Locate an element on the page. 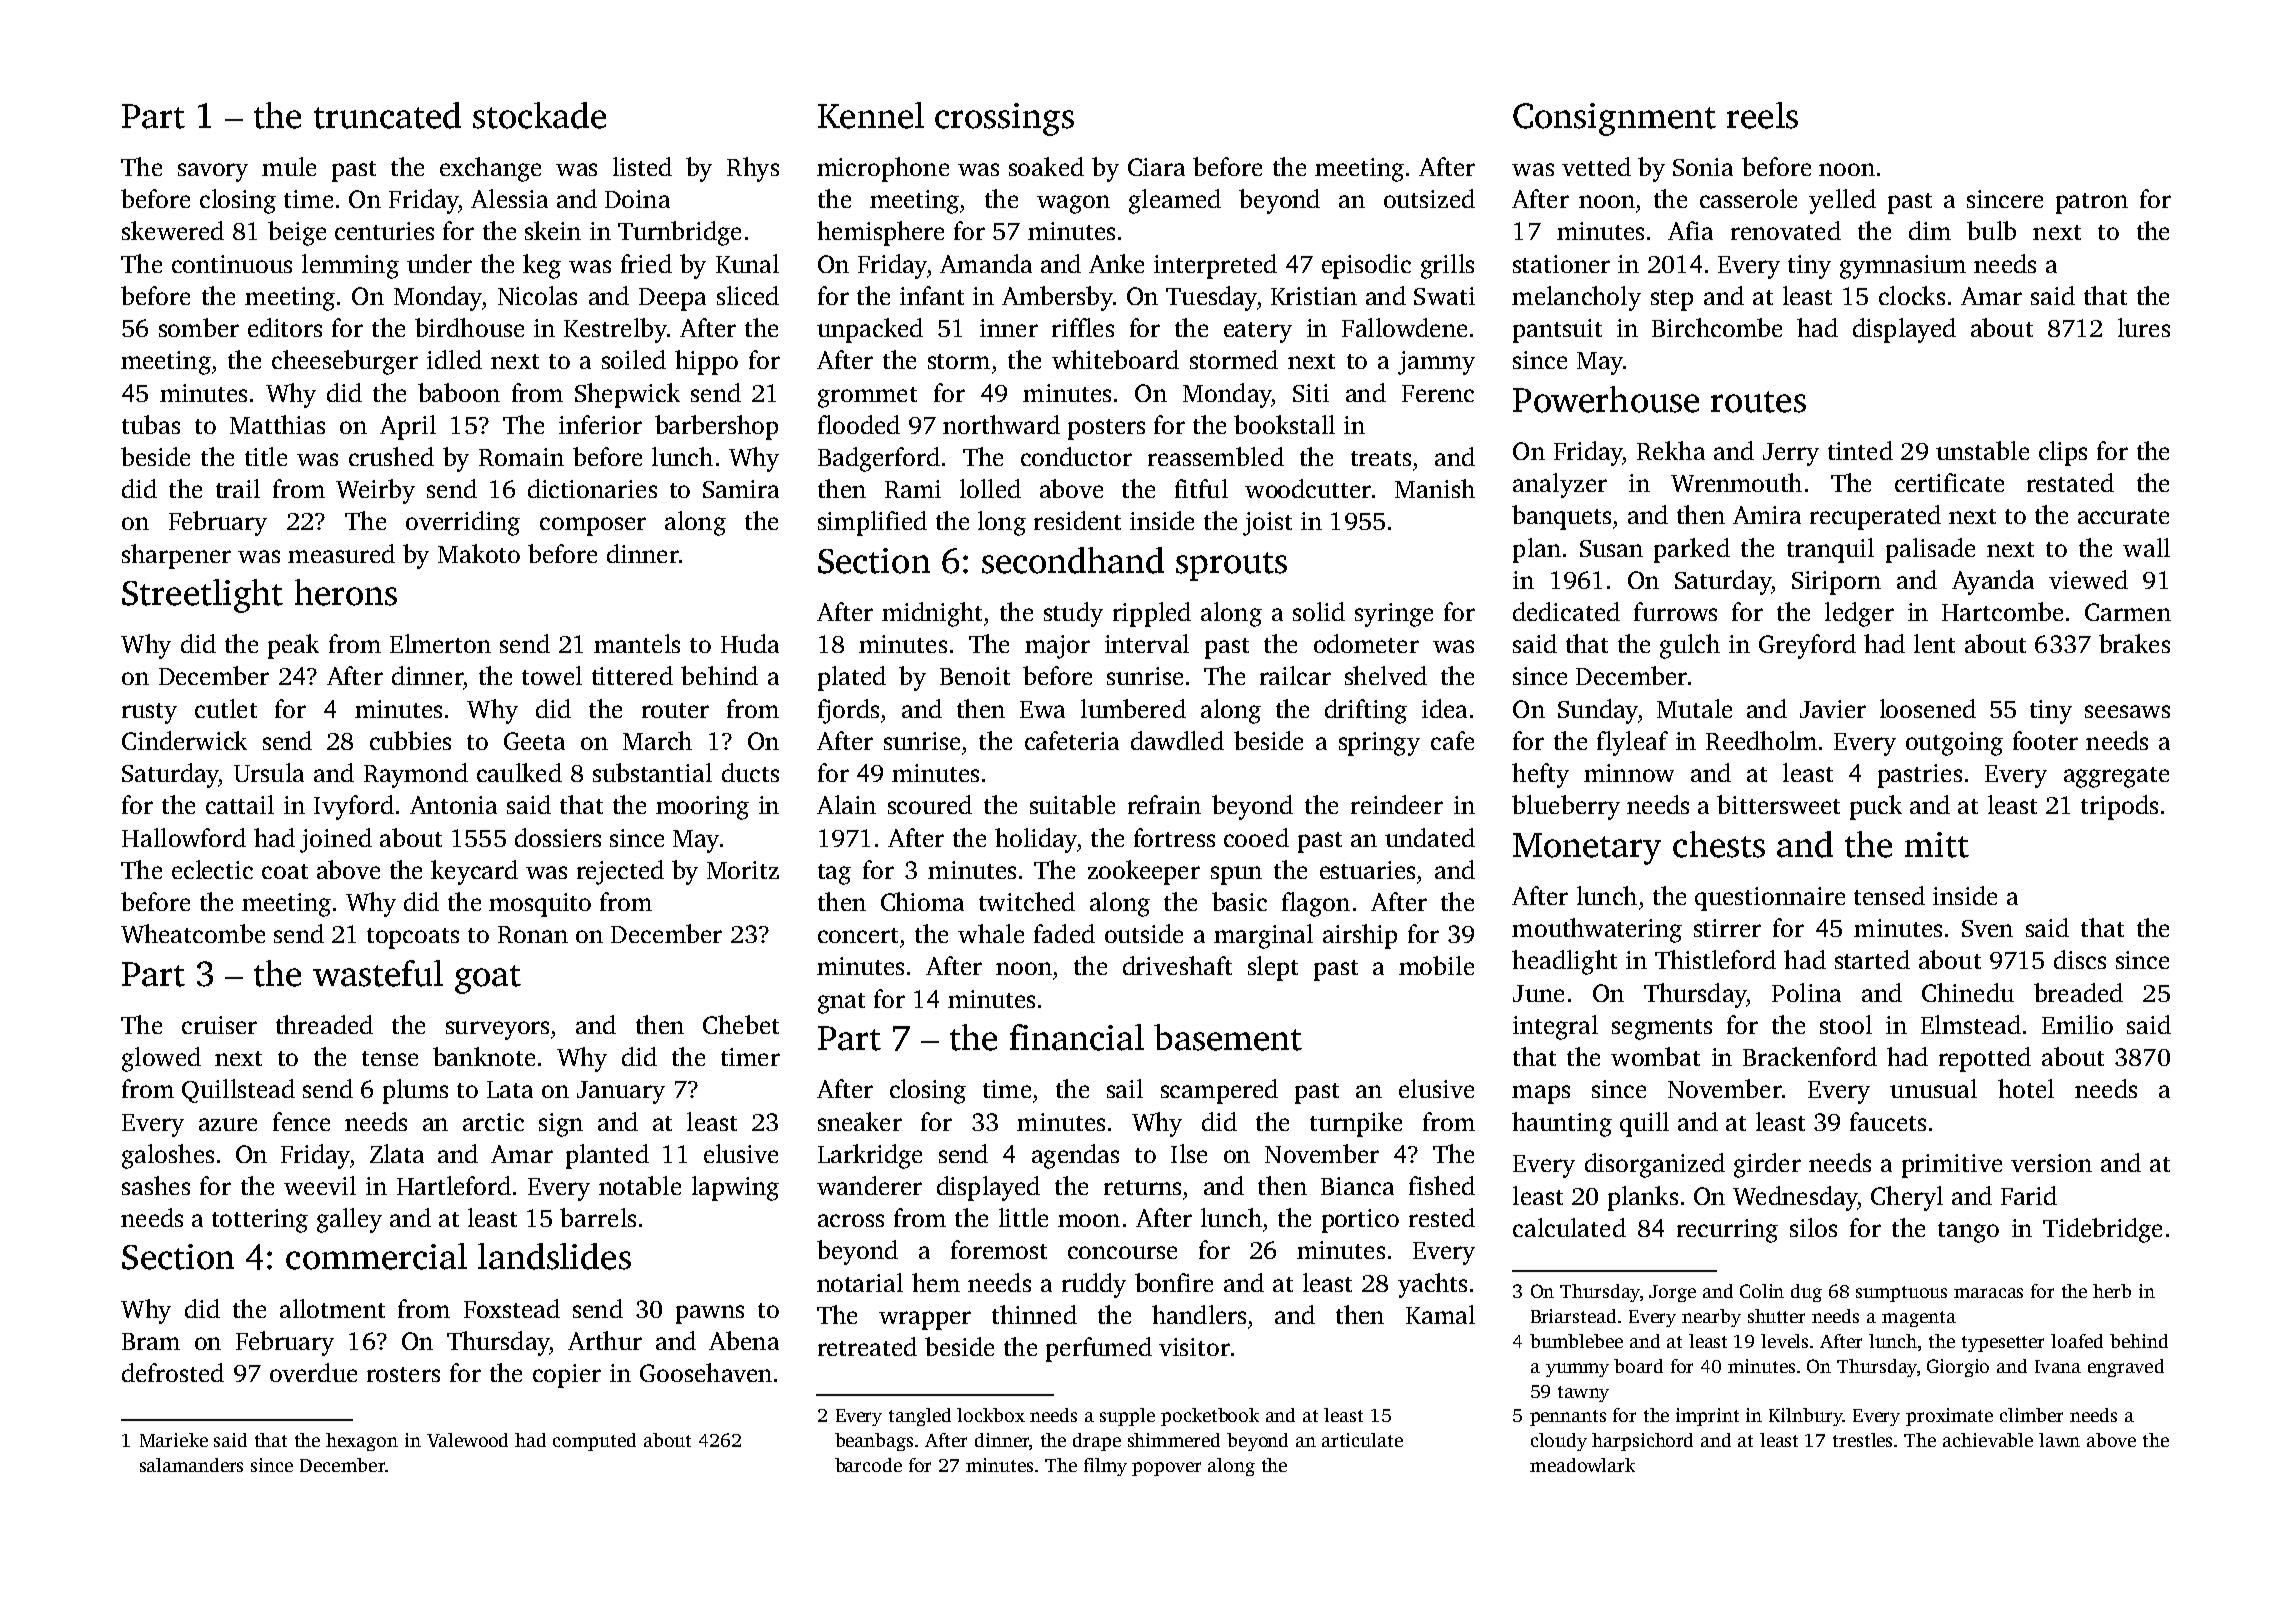 This page has height=1620, width=2292. reels is located at coordinates (1762, 115).
